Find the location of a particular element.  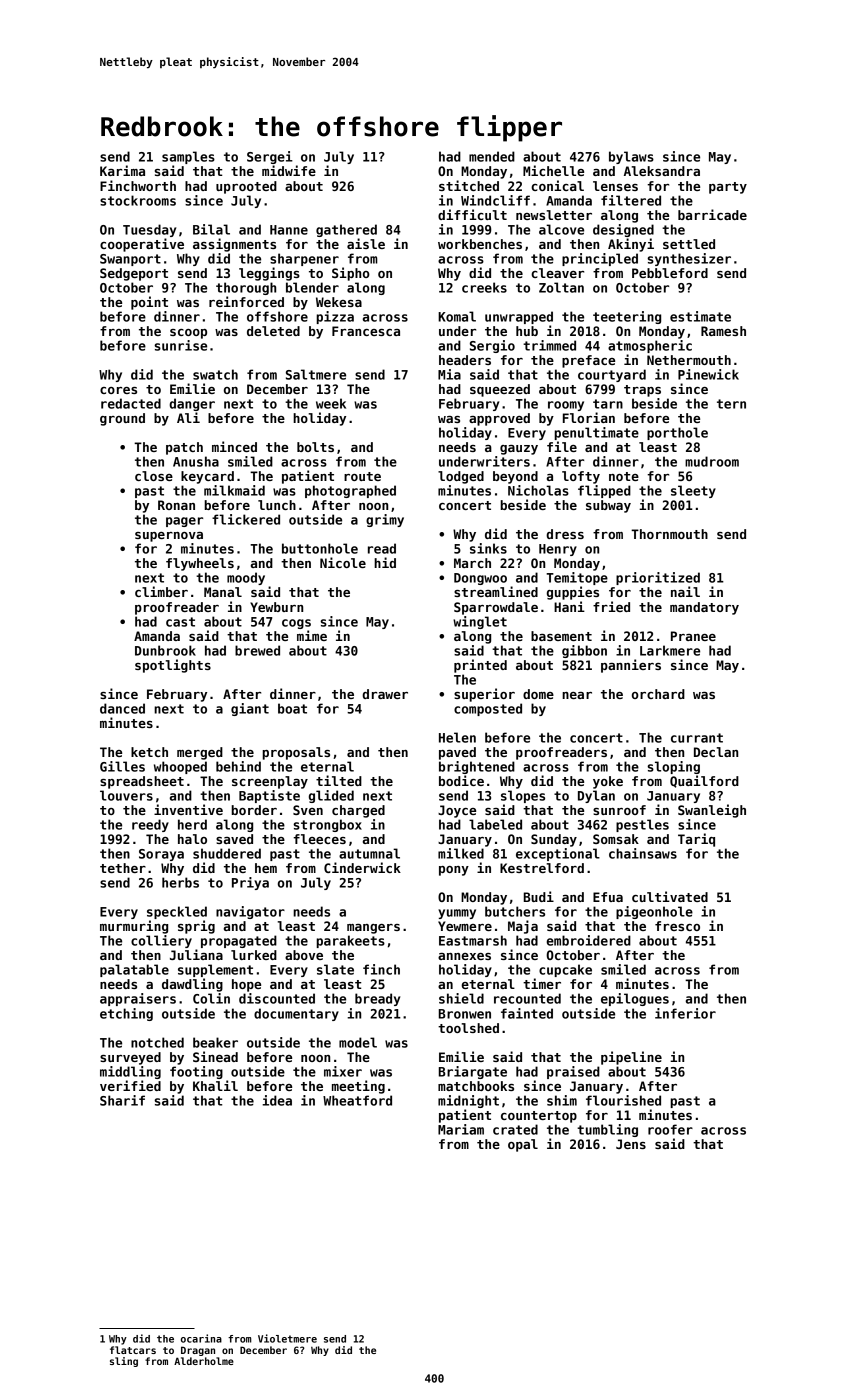

courtyard is located at coordinates (612, 375).
